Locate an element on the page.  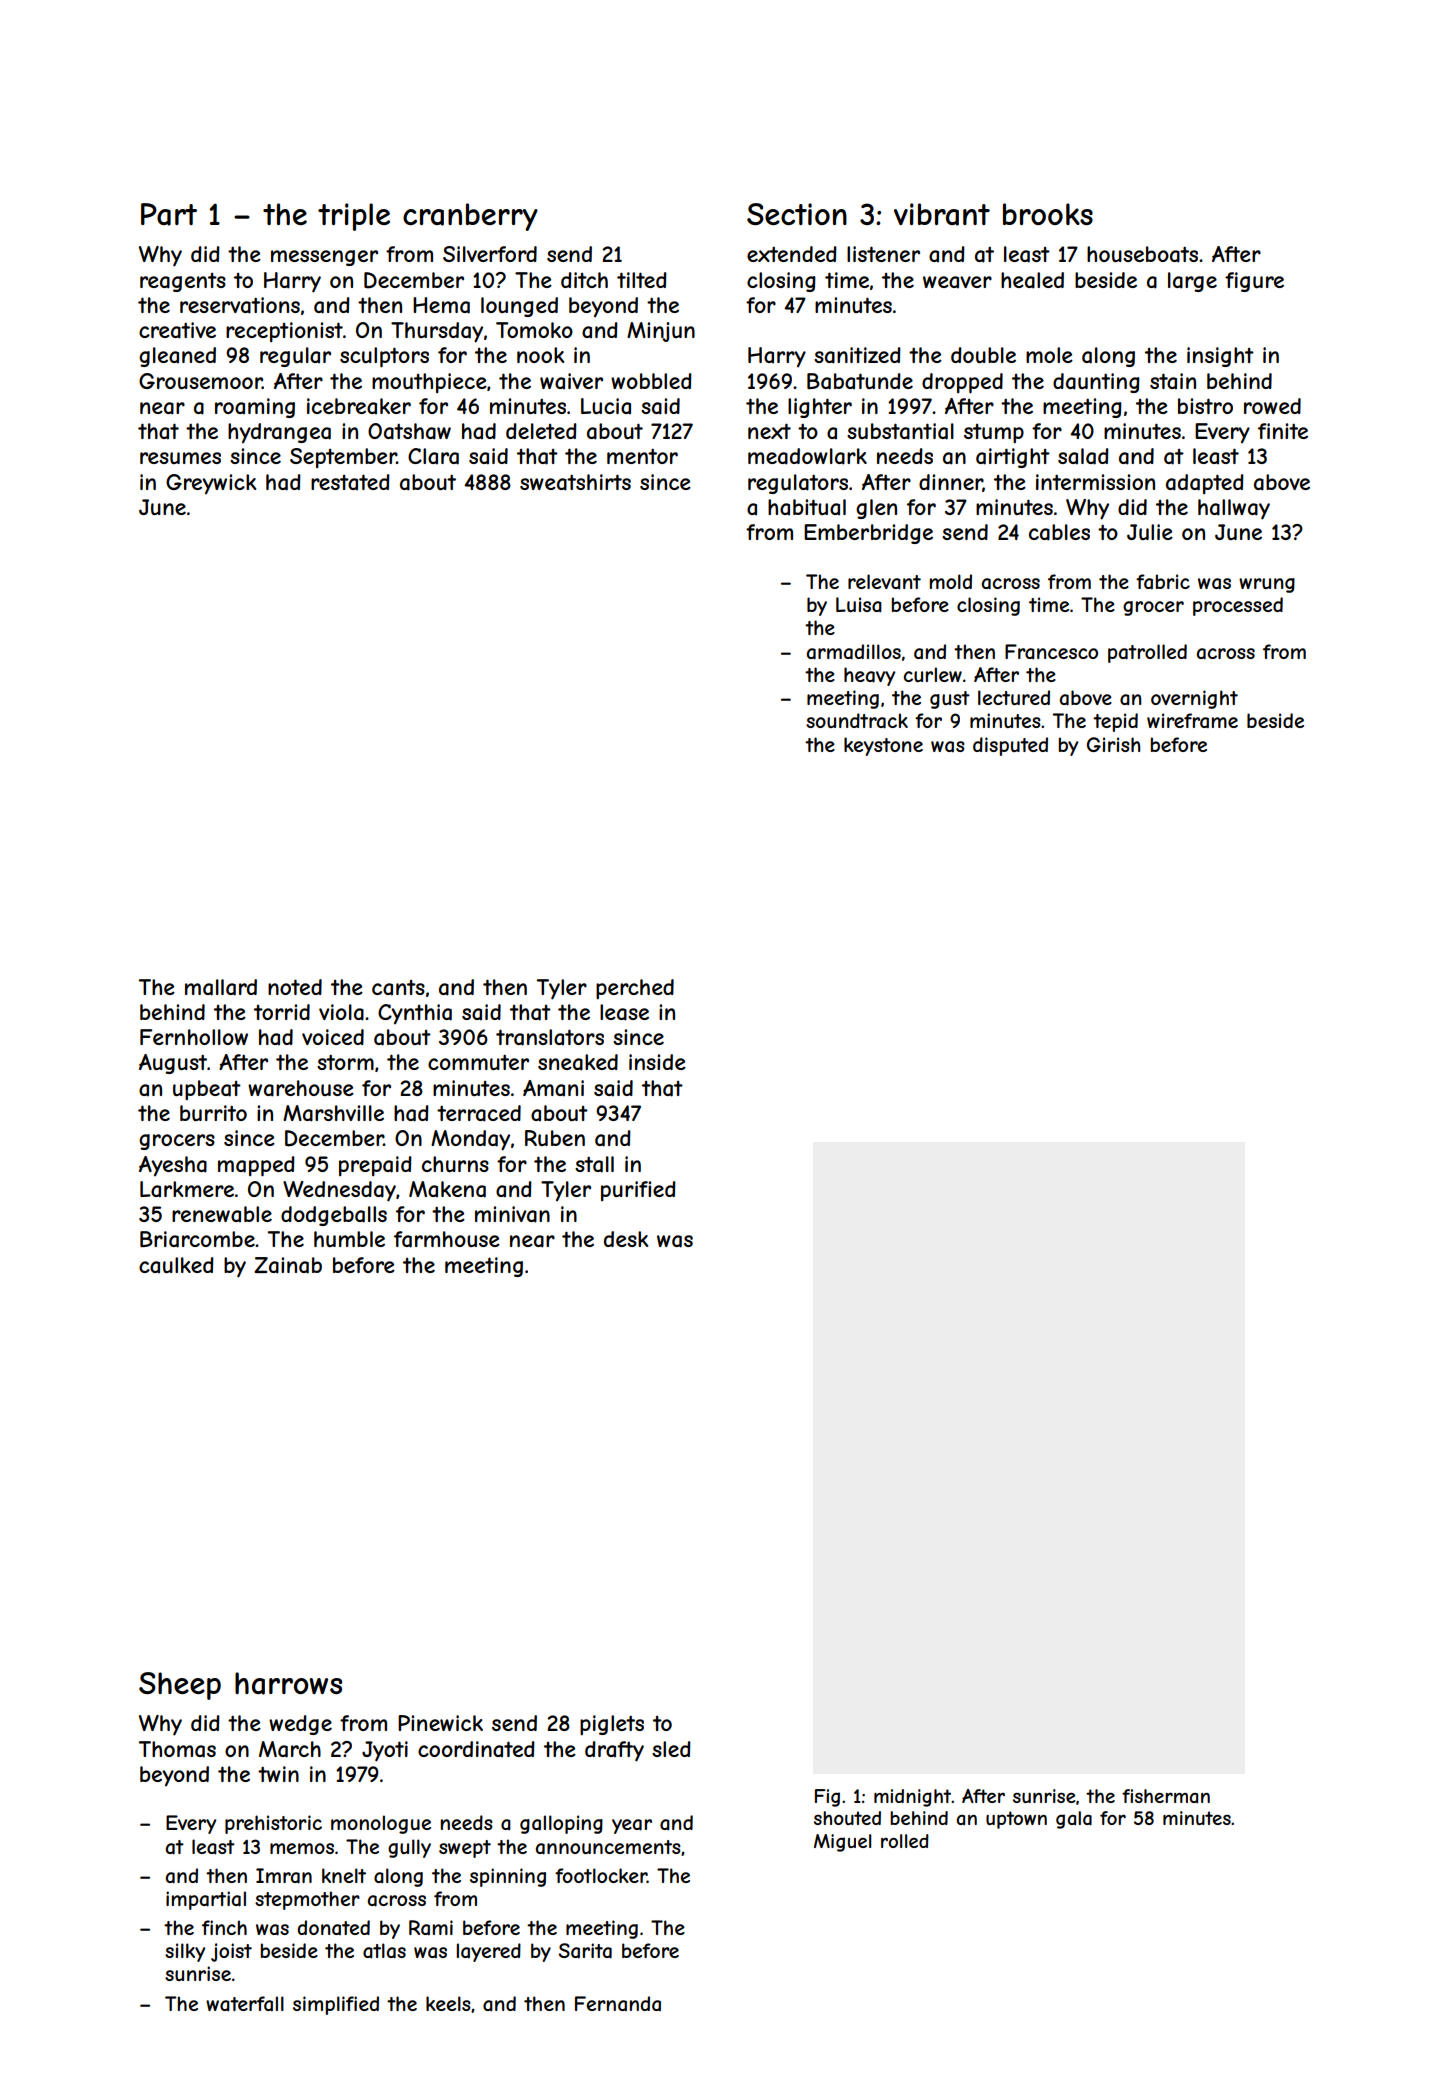
harrows is located at coordinates (288, 1683).
